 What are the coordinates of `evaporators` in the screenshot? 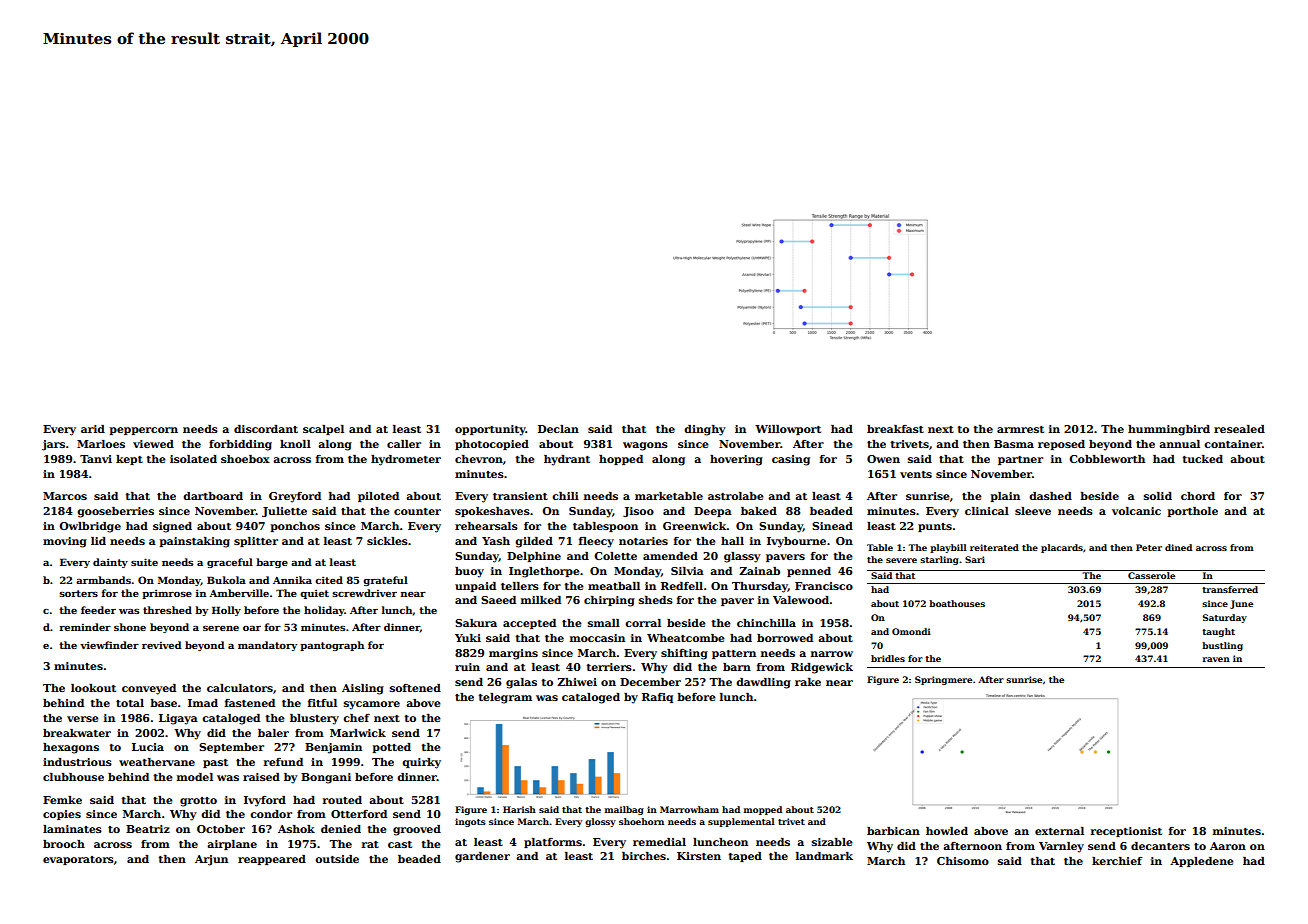 It's located at (78, 860).
